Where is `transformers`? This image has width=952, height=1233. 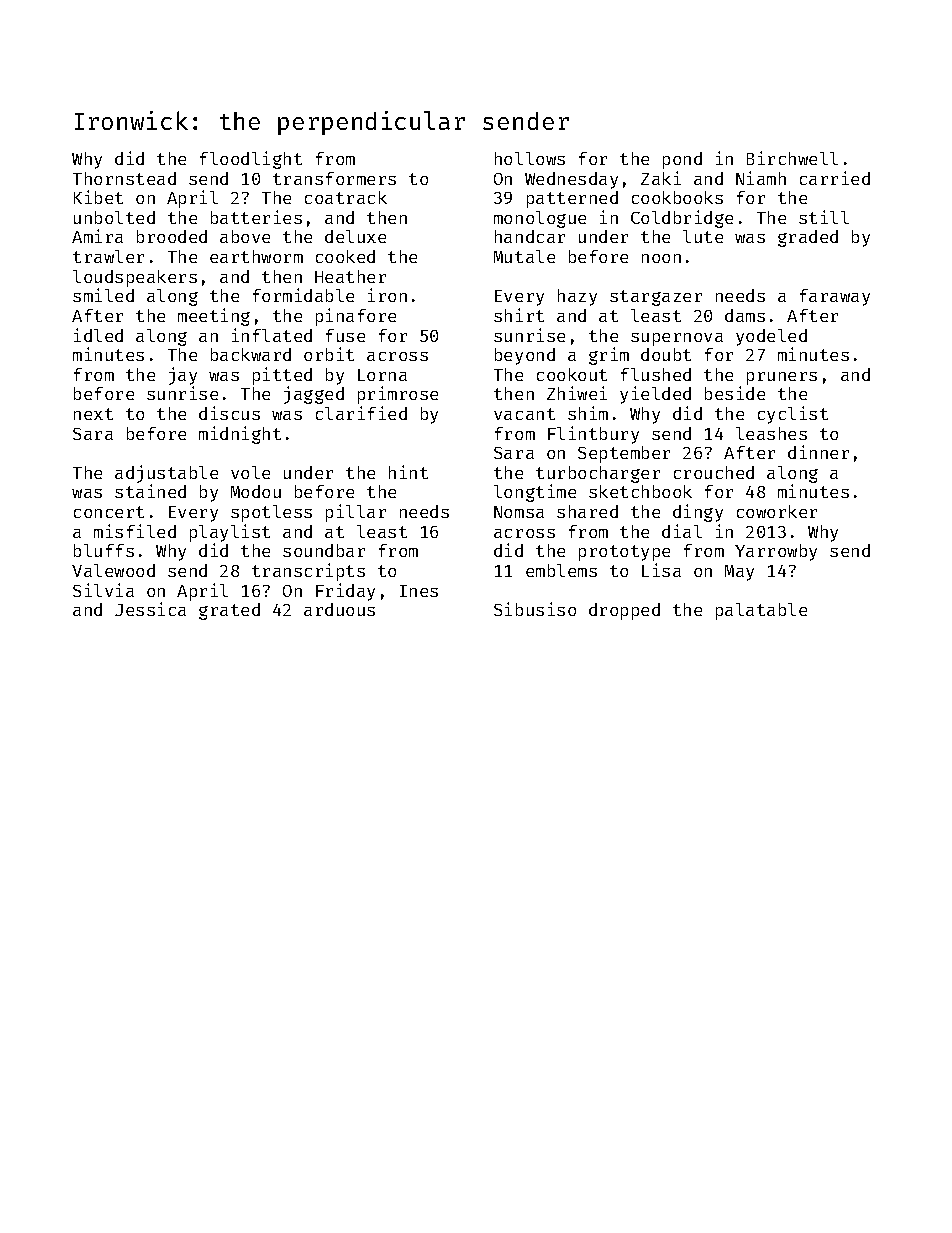
transformers is located at coordinates (334, 178).
